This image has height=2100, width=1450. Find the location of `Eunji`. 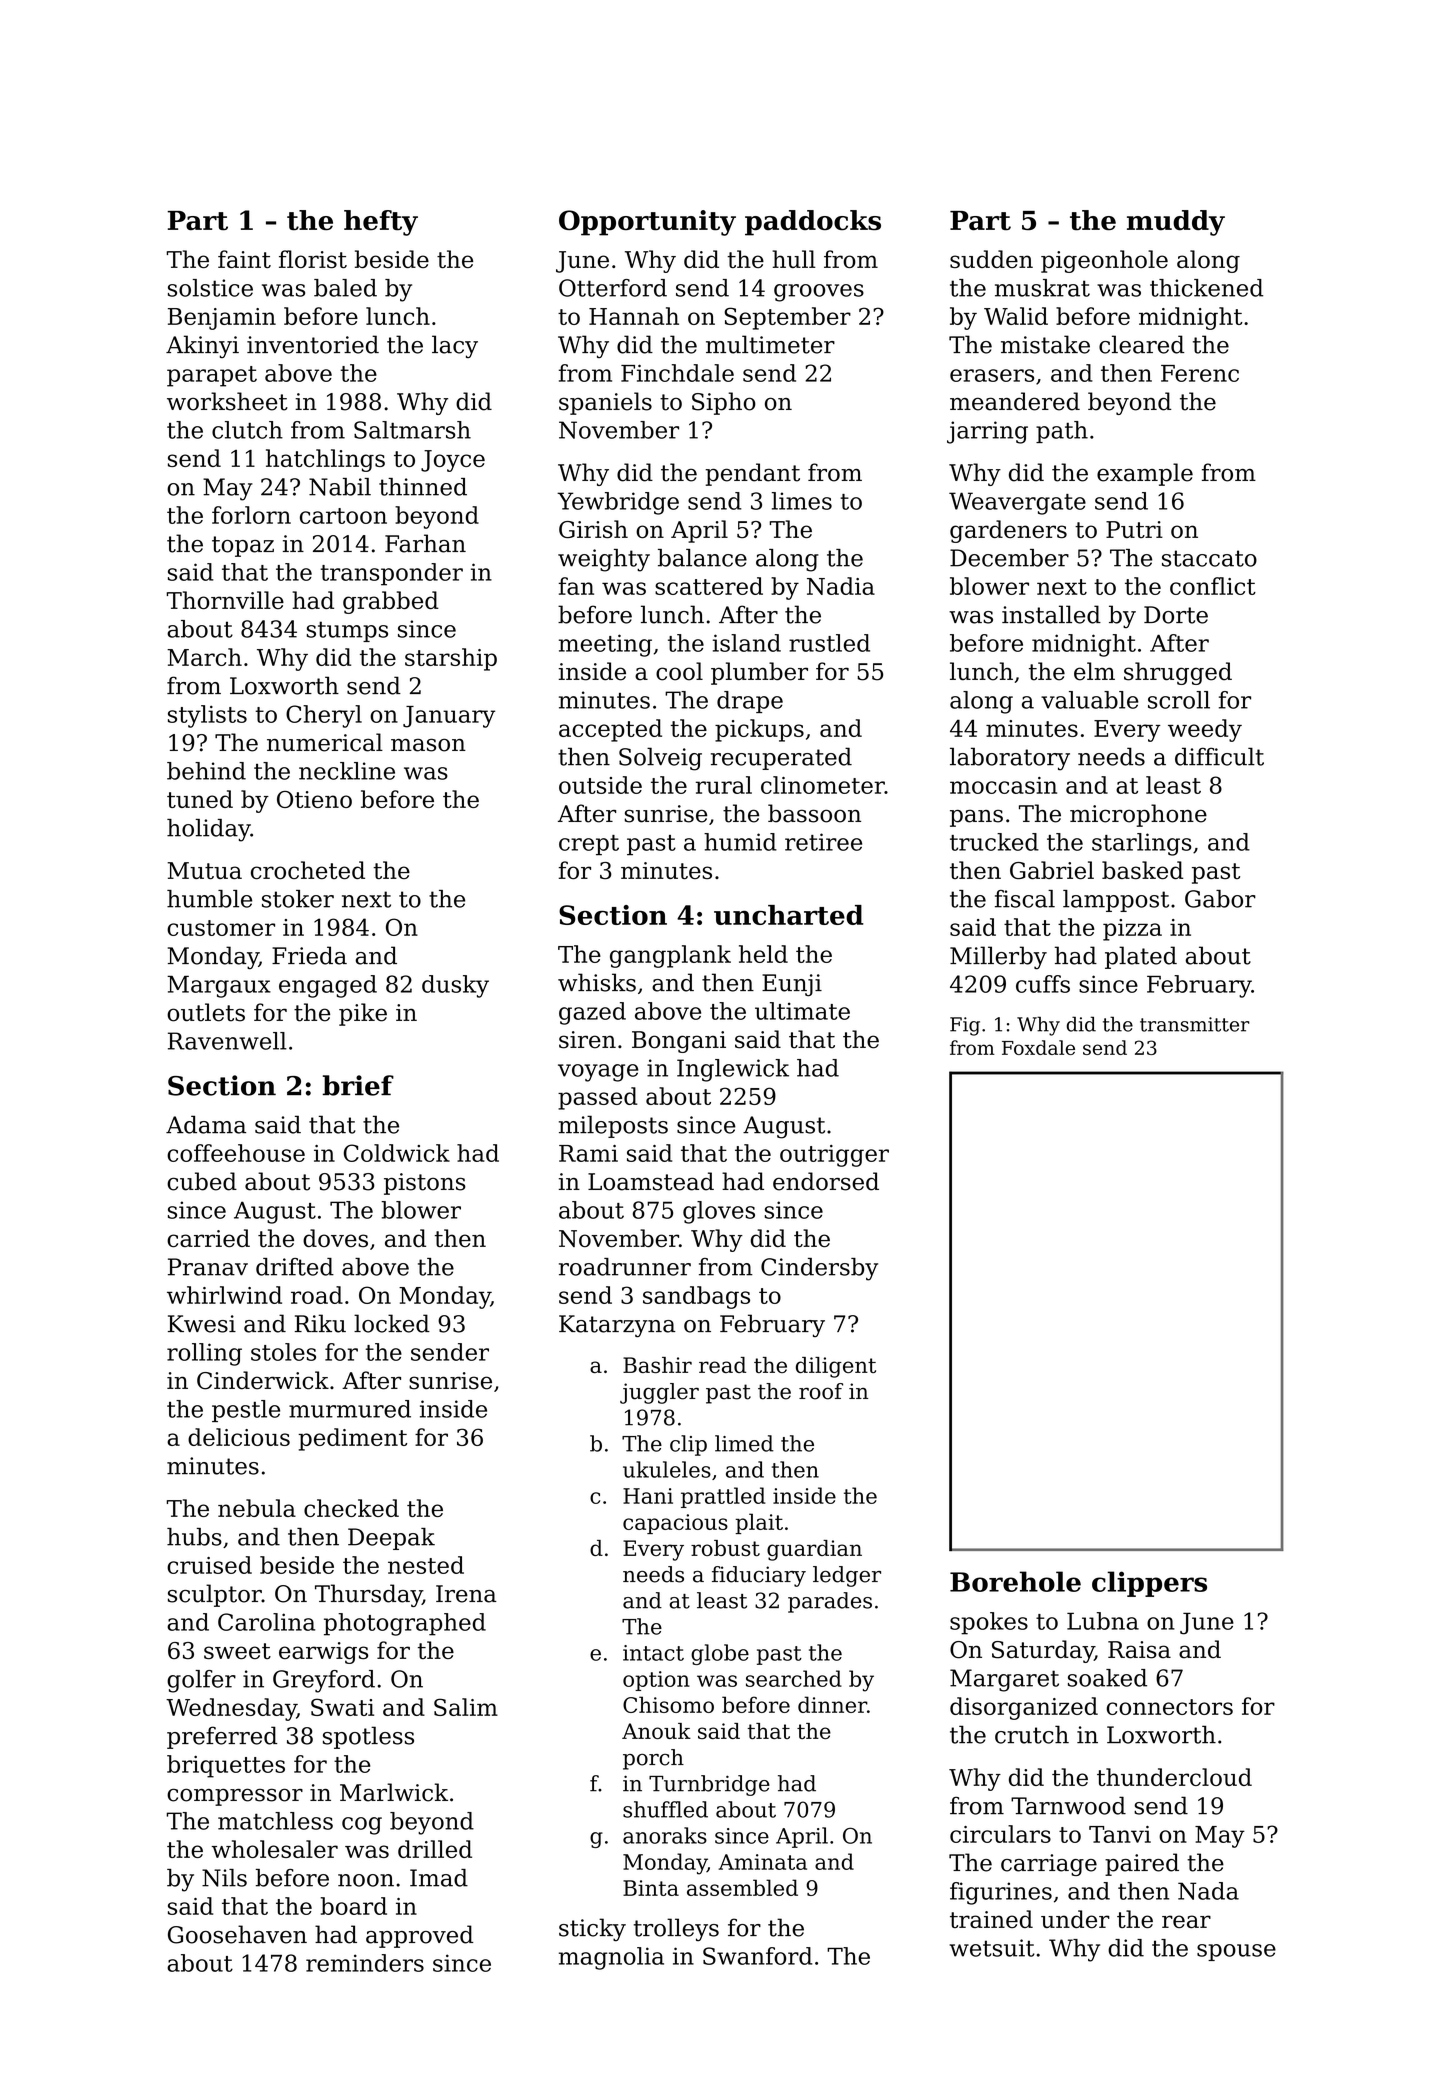

Eunji is located at coordinates (792, 985).
